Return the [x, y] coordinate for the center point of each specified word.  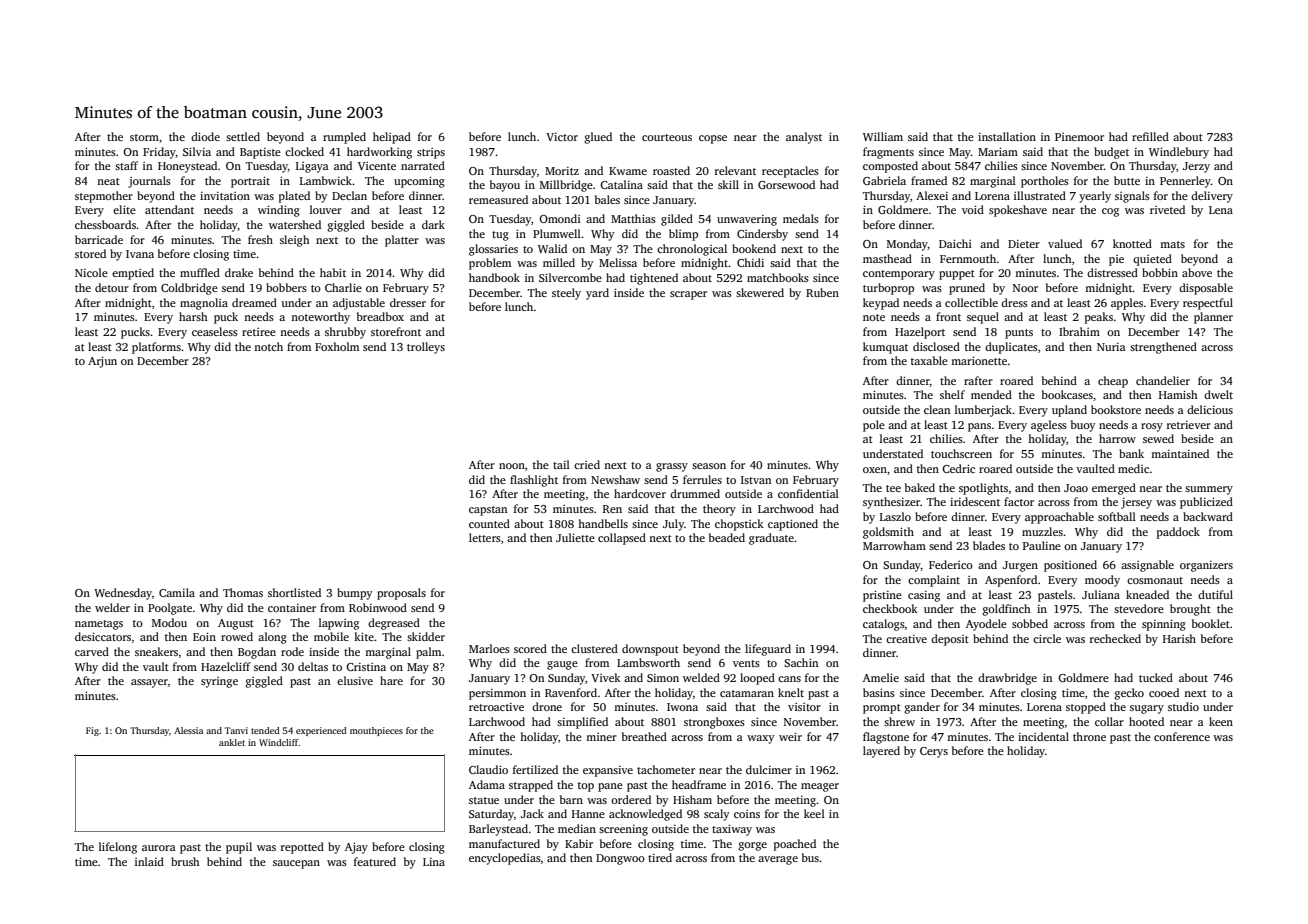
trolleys [426, 348]
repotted [302, 848]
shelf [952, 394]
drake [239, 272]
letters [485, 537]
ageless [1049, 426]
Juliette [575, 537]
